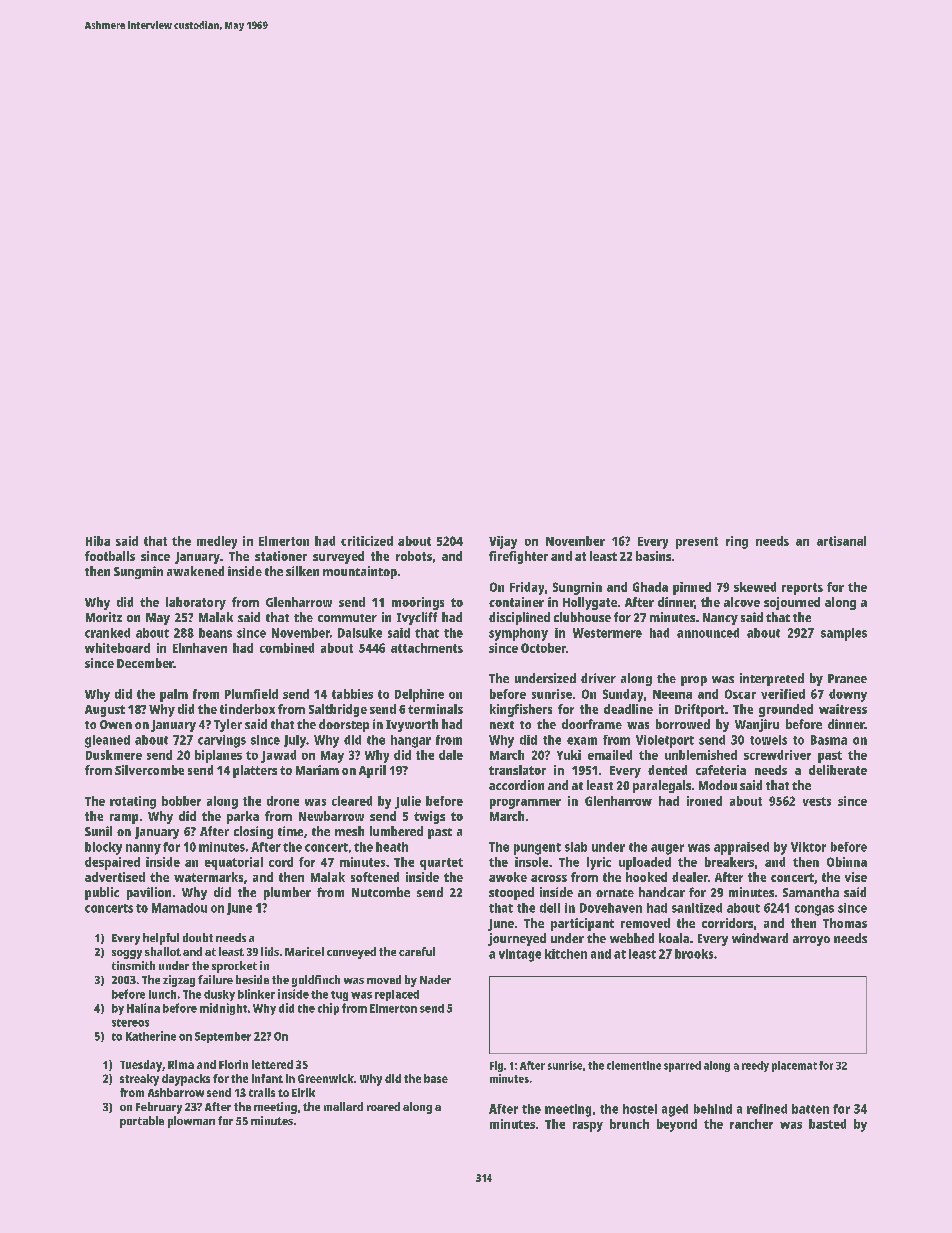 The width and height of the image is (952, 1233). What do you see at coordinates (142, 1122) in the image?
I see `portable` at bounding box center [142, 1122].
